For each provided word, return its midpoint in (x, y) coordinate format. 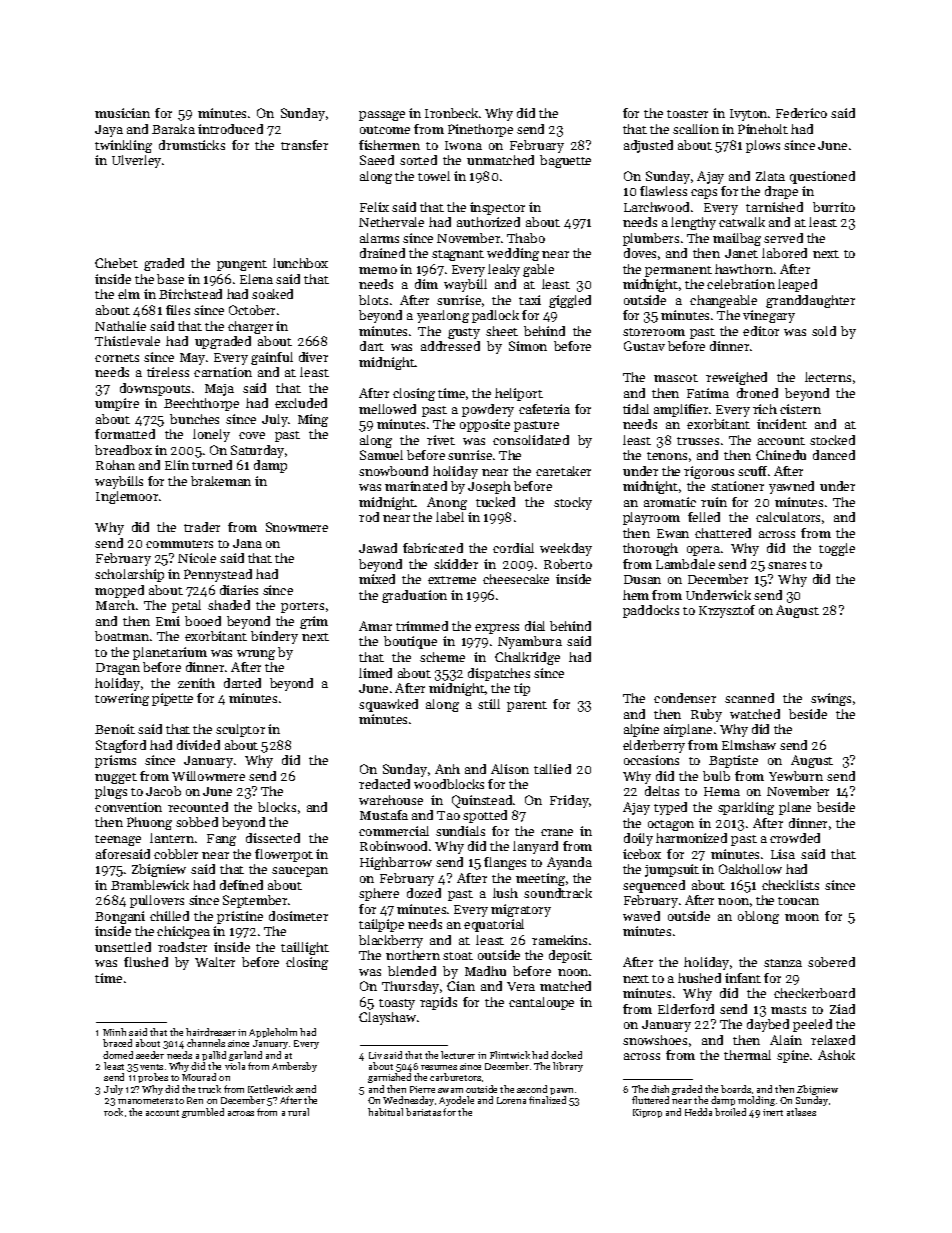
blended (412, 971)
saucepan (300, 872)
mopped (119, 591)
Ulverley (136, 161)
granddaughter (810, 301)
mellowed (387, 409)
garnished (389, 1078)
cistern (800, 409)
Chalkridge (527, 658)
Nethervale (391, 222)
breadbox (123, 450)
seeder (150, 1055)
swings (831, 699)
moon (802, 917)
